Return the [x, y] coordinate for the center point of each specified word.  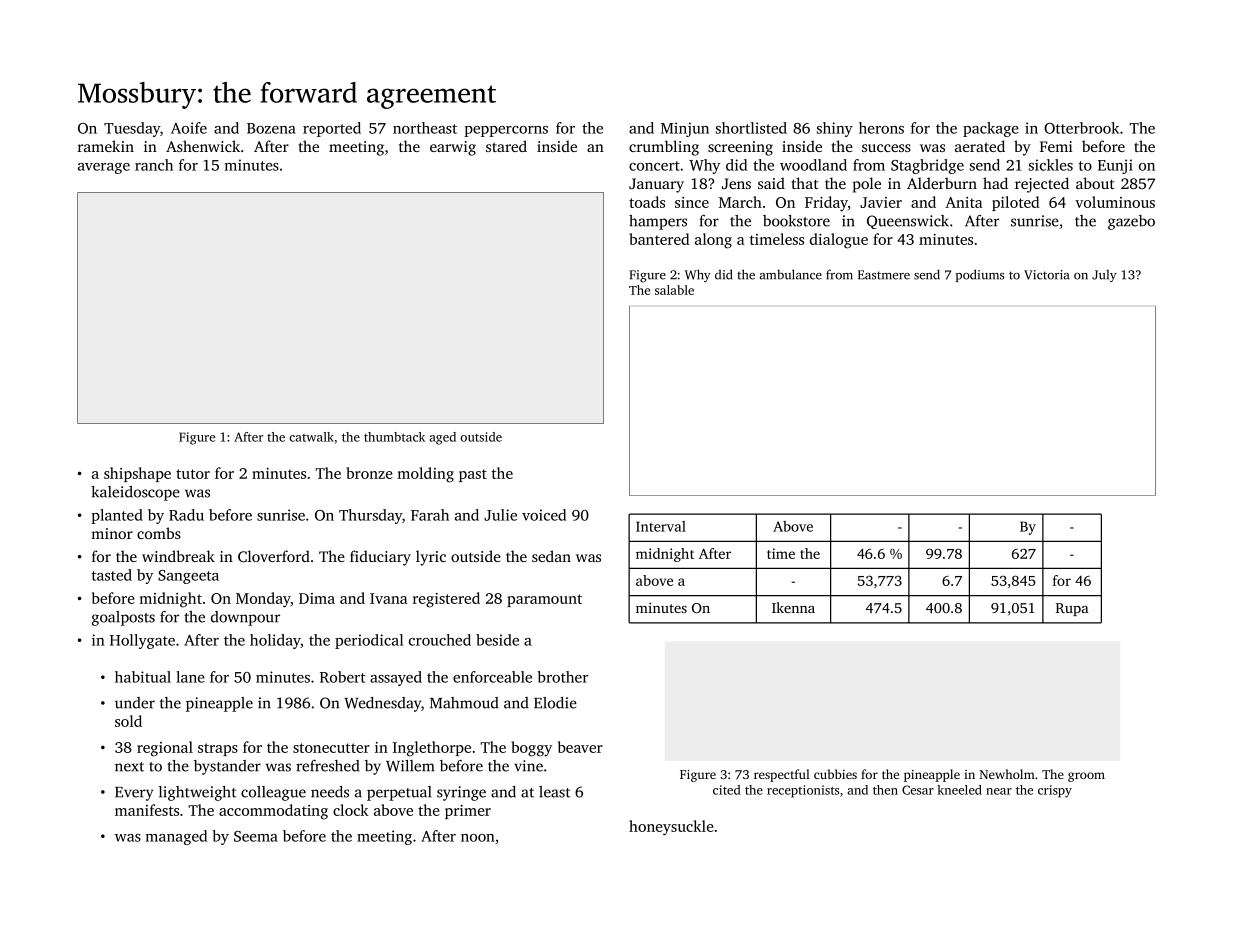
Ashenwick [203, 146]
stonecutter [331, 748]
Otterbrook [1081, 128]
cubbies [835, 774]
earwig [453, 148]
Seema [256, 836]
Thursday [371, 516]
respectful [782, 775]
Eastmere [884, 275]
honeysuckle [671, 828]
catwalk [311, 437]
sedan [551, 556]
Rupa [1072, 609]
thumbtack [394, 437]
